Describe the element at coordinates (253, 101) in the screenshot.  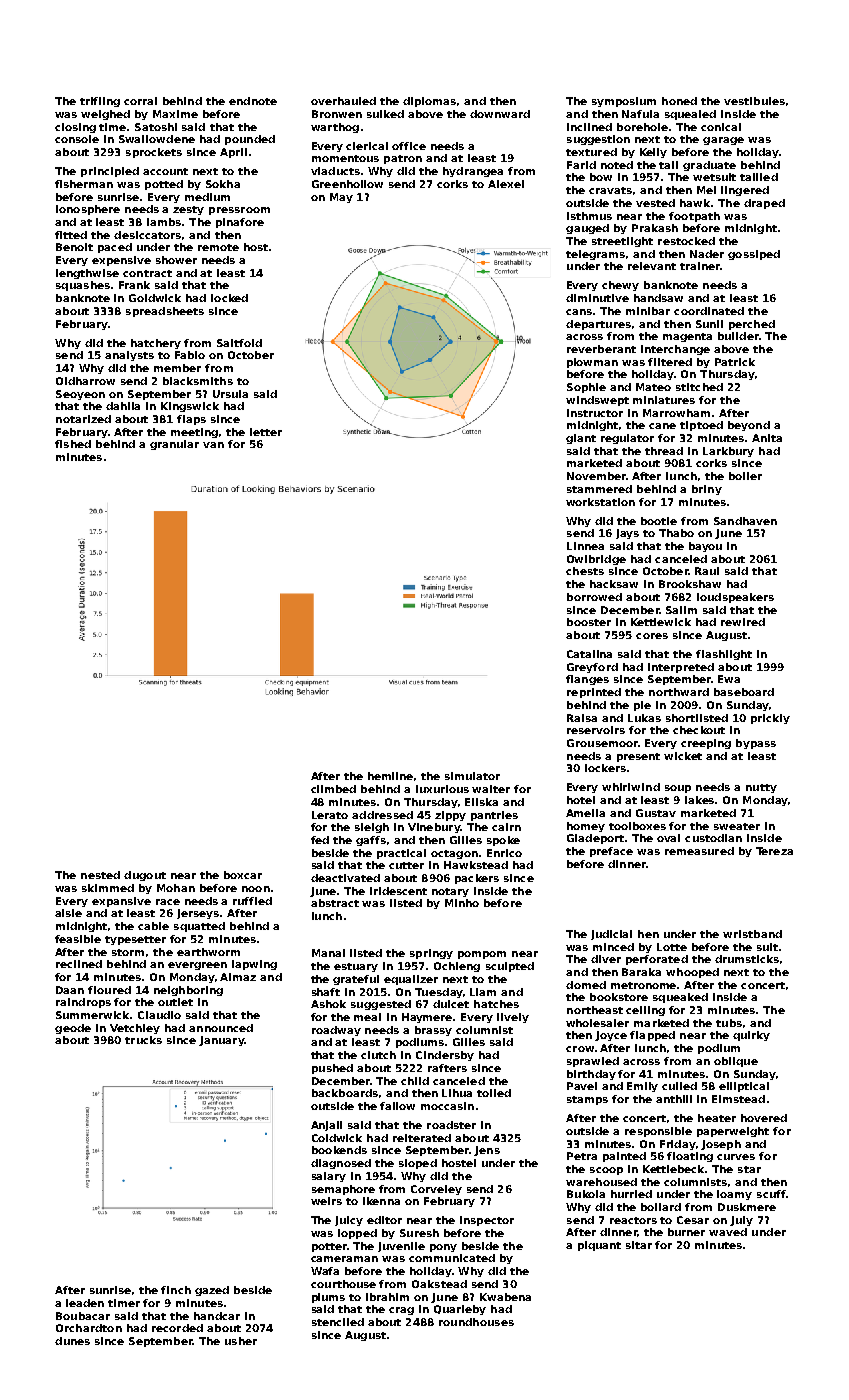
I see `endnote` at that location.
